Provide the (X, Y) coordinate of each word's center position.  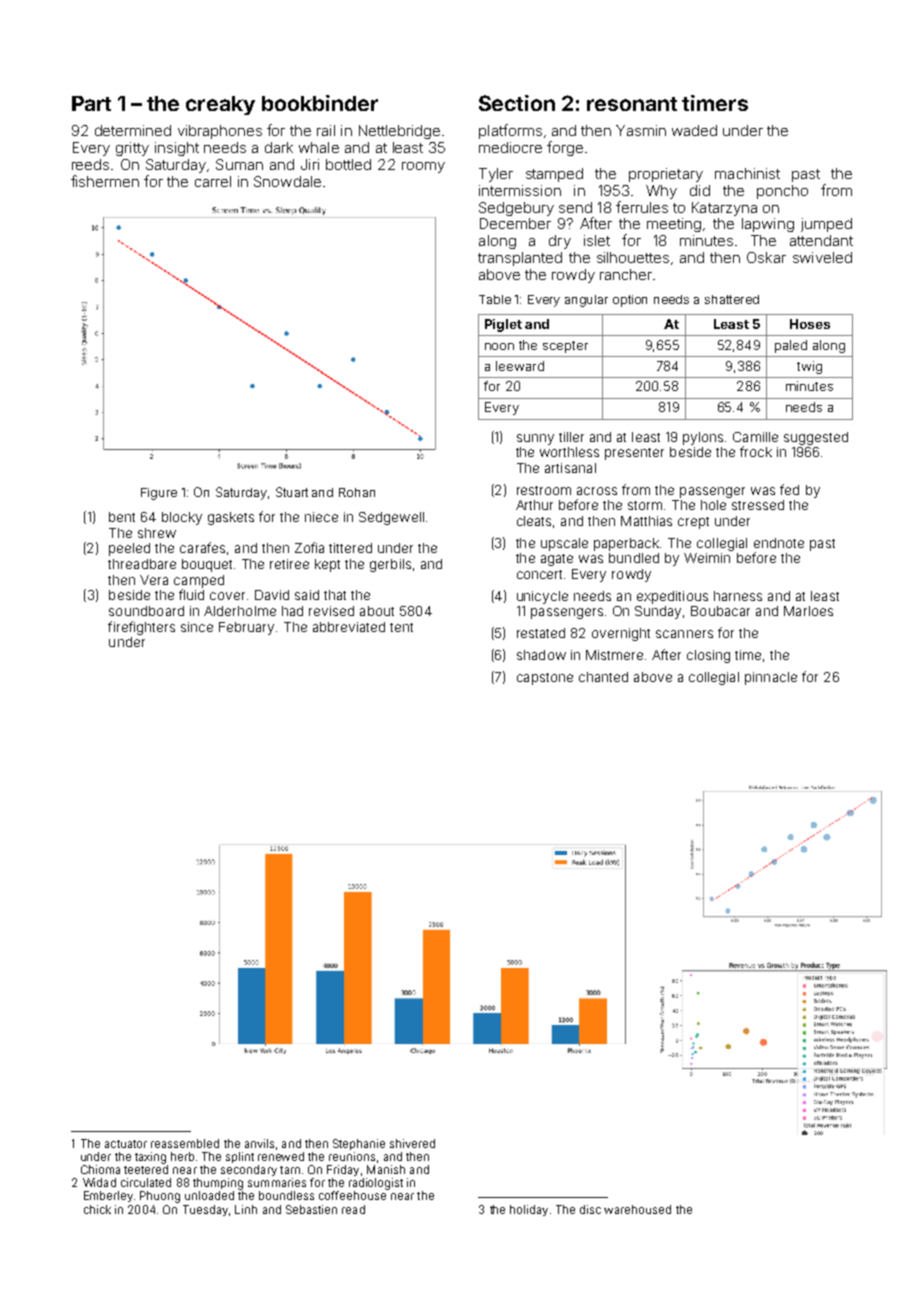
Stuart (292, 492)
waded (694, 130)
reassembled (185, 1143)
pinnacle (771, 678)
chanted (603, 677)
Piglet (503, 325)
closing (708, 656)
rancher (626, 274)
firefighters (141, 628)
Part (91, 103)
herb (182, 1156)
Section (517, 103)
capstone (545, 679)
